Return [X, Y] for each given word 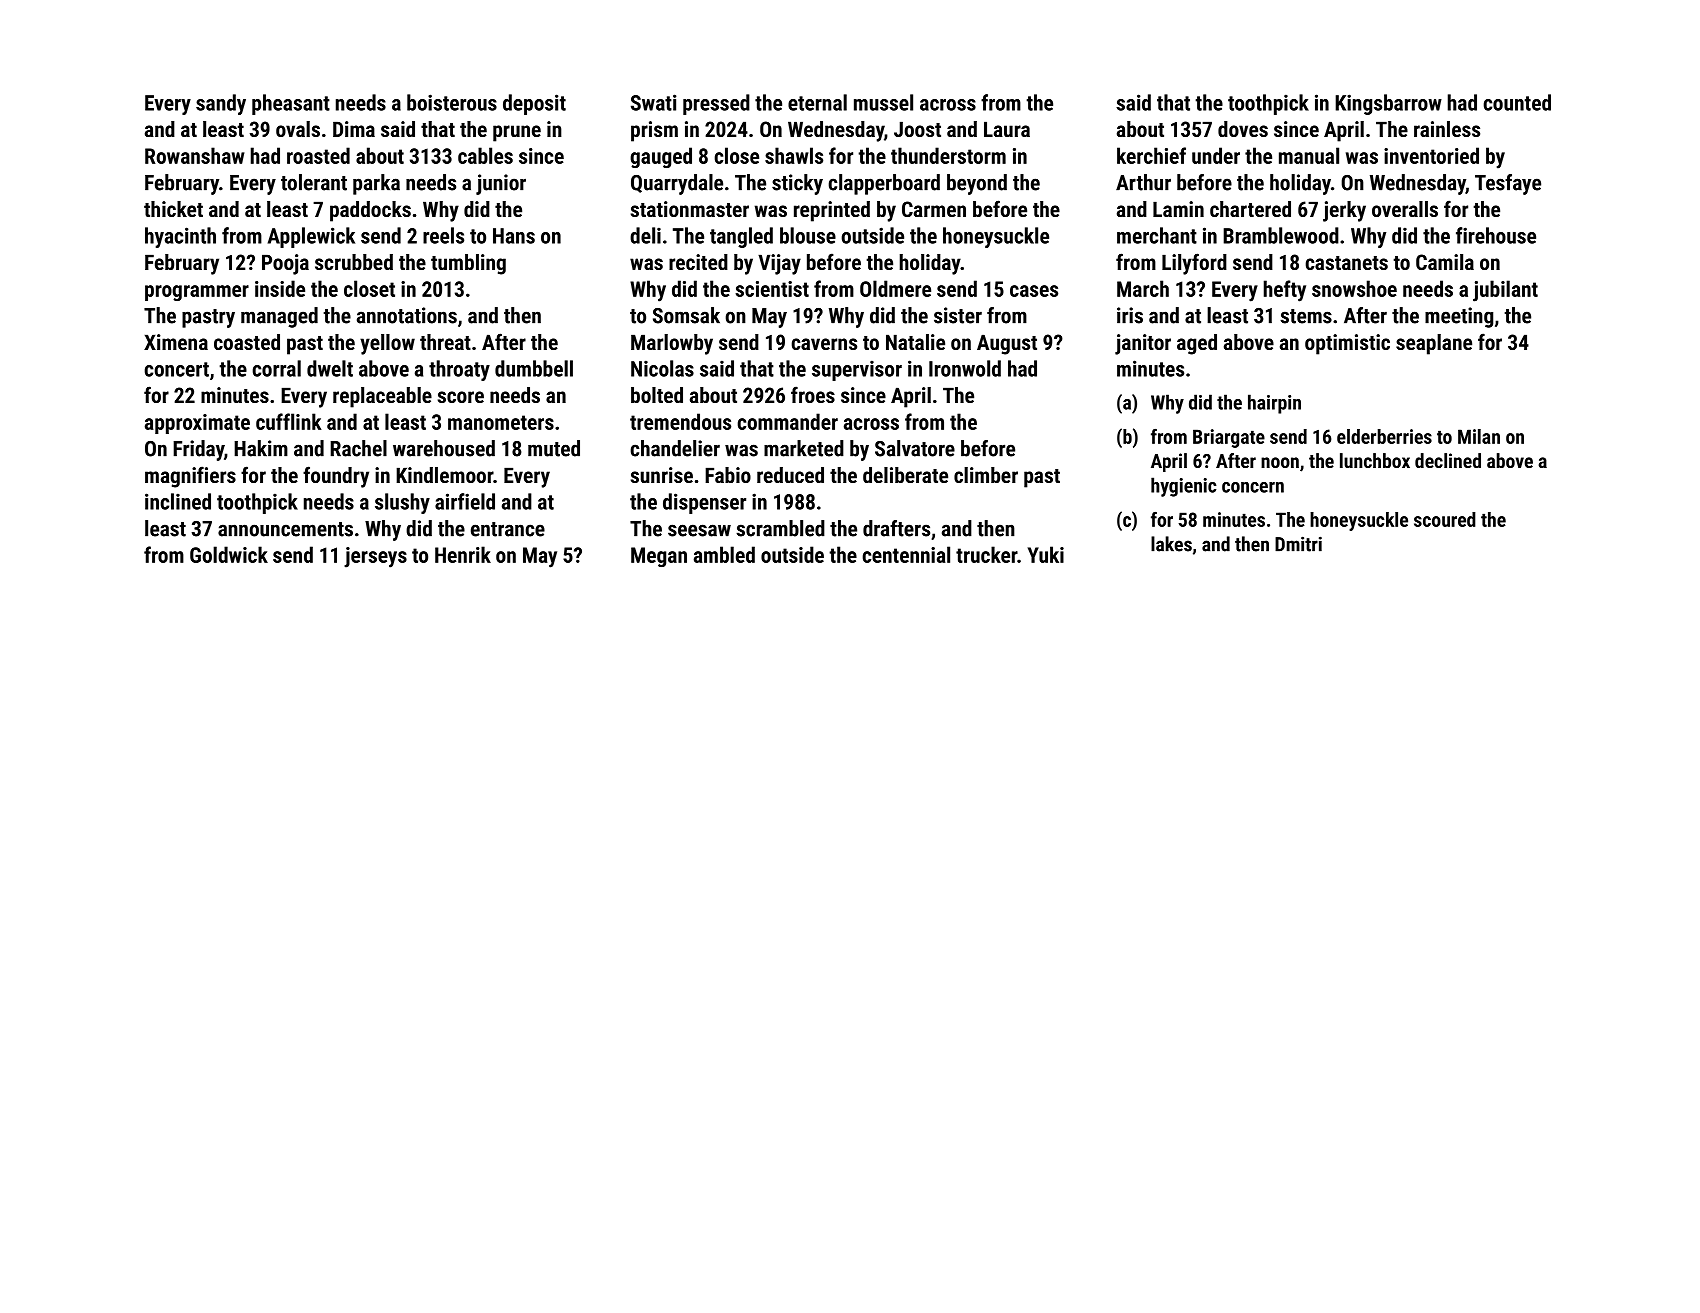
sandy [221, 104]
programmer [197, 293]
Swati [653, 102]
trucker [986, 554]
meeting [1459, 317]
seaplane [1434, 344]
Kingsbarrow [1388, 104]
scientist [772, 289]
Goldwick [229, 554]
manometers [501, 422]
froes [813, 394]
